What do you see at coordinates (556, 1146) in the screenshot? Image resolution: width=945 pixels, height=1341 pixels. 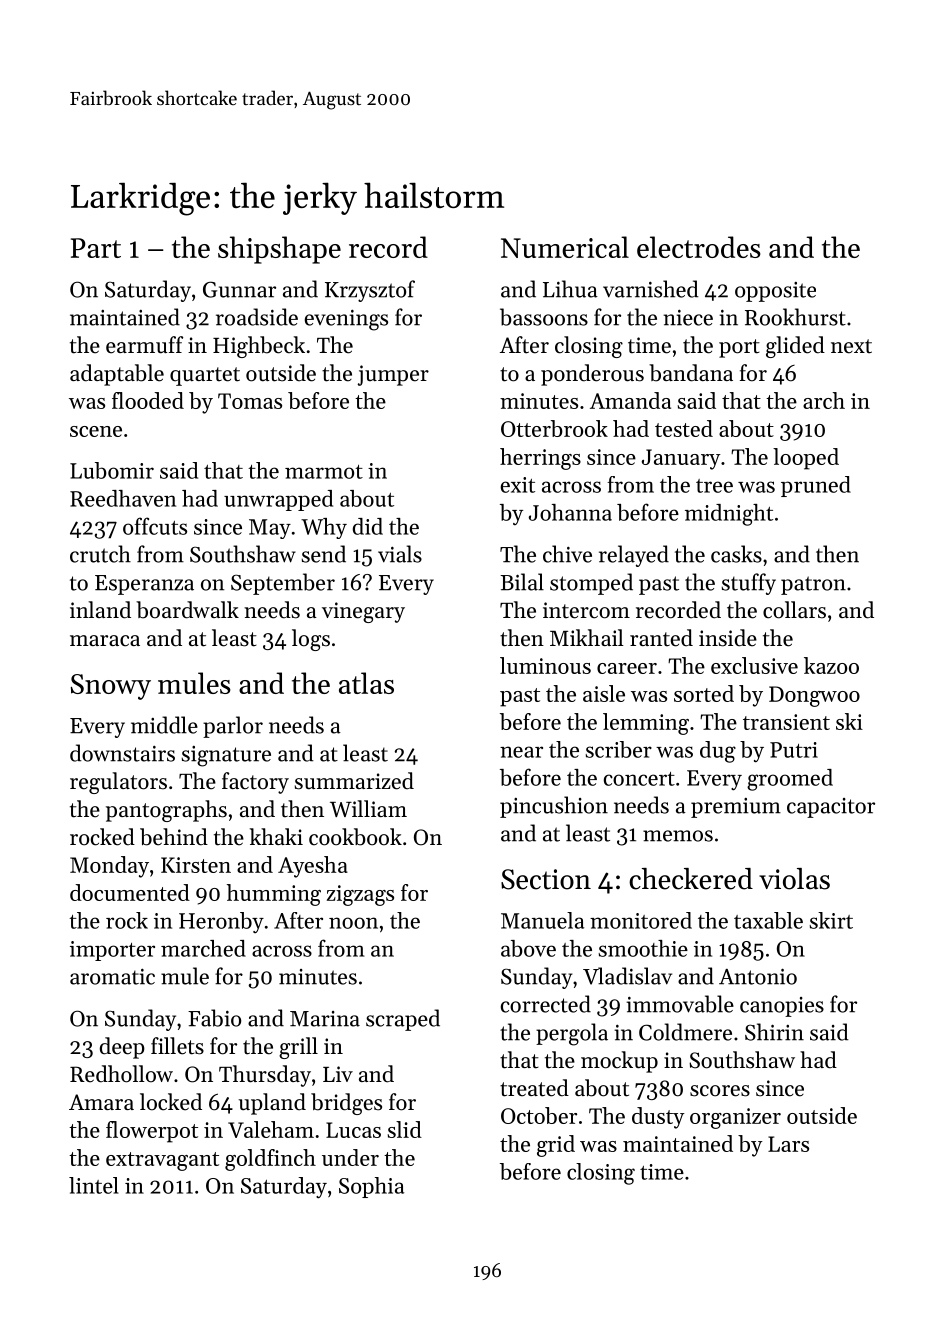 I see `grid` at bounding box center [556, 1146].
